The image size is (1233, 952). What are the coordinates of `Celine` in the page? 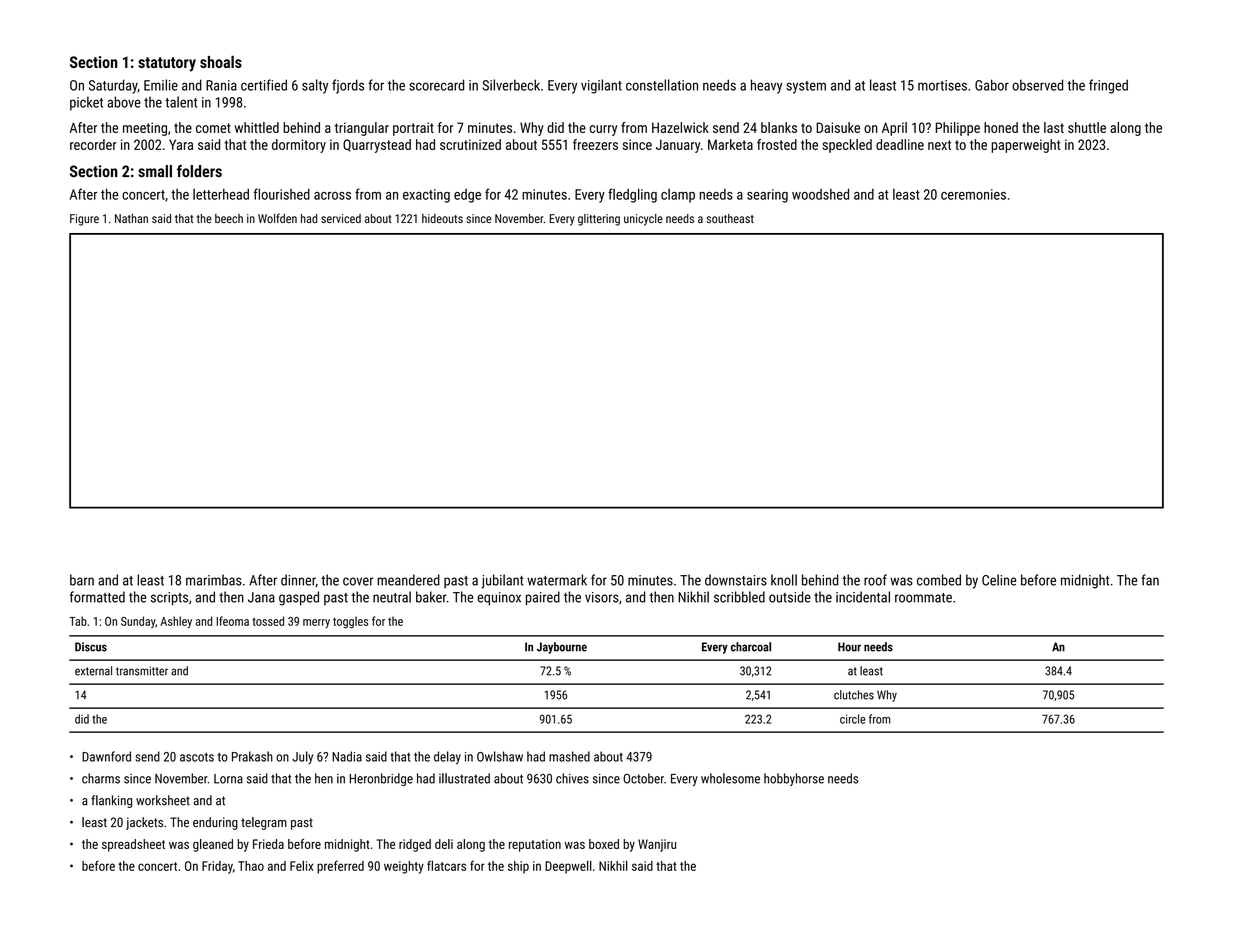 It's located at (999, 580).
